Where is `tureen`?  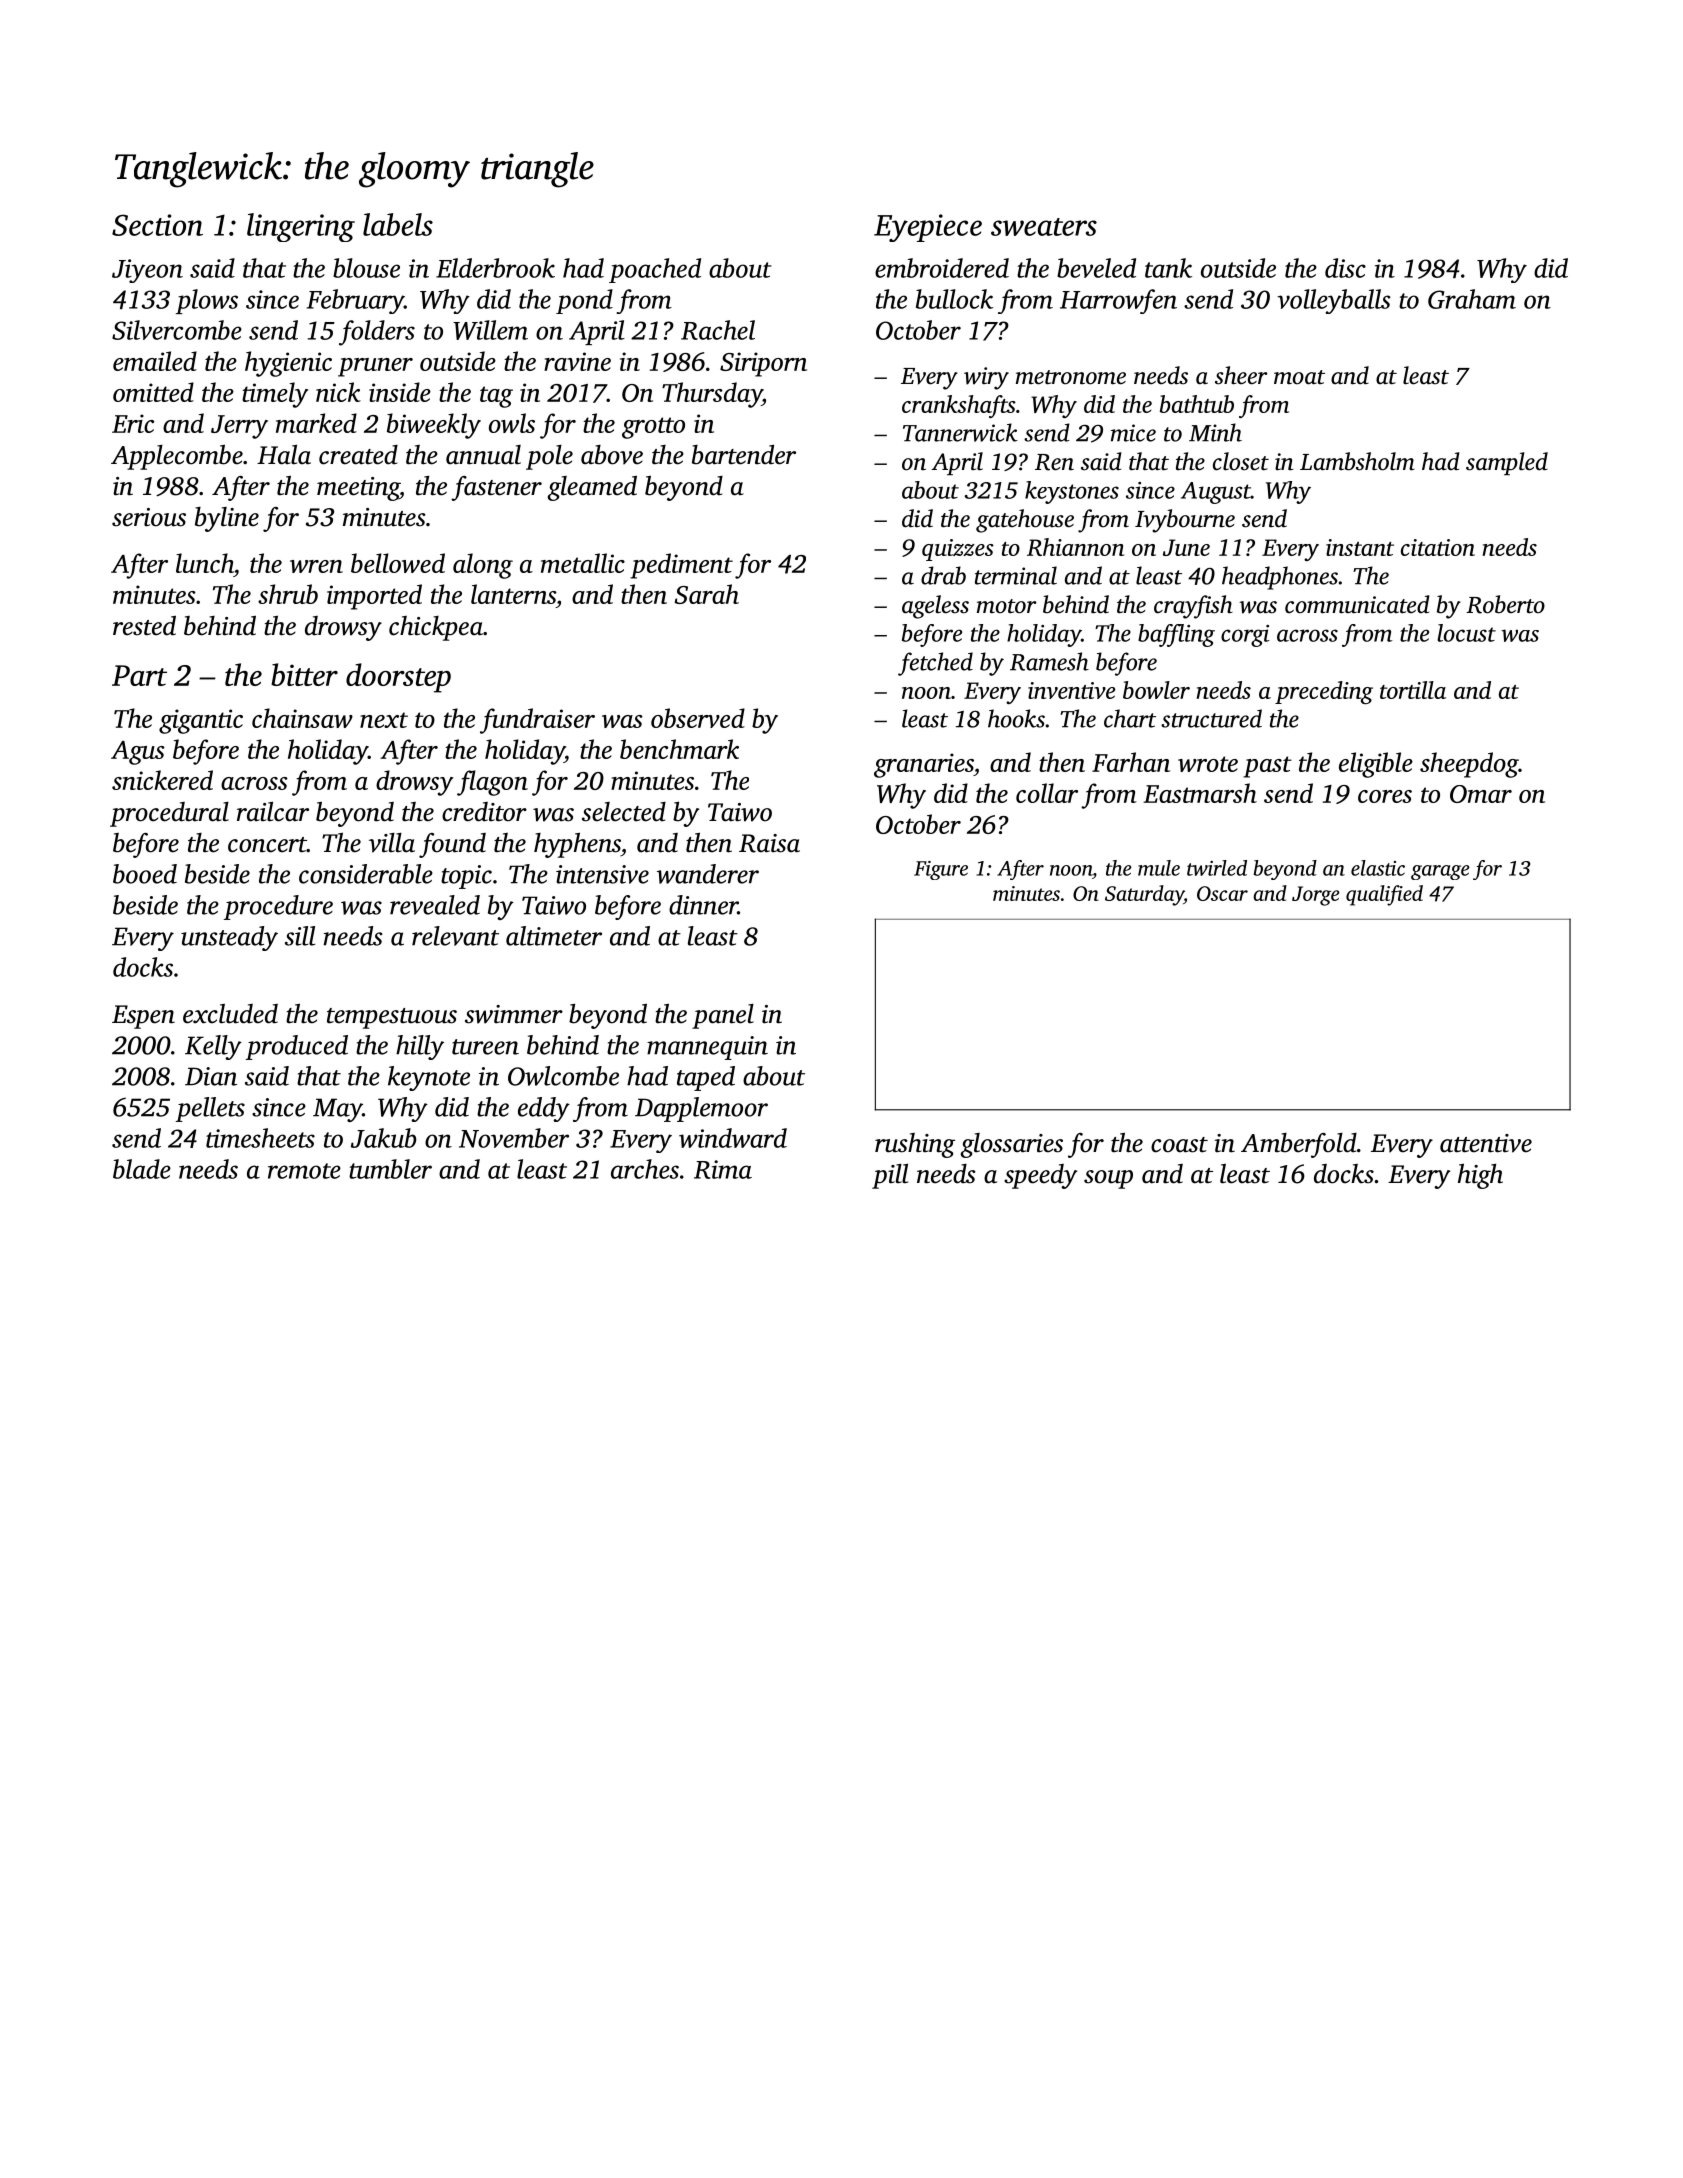 tureen is located at coordinates (485, 1047).
